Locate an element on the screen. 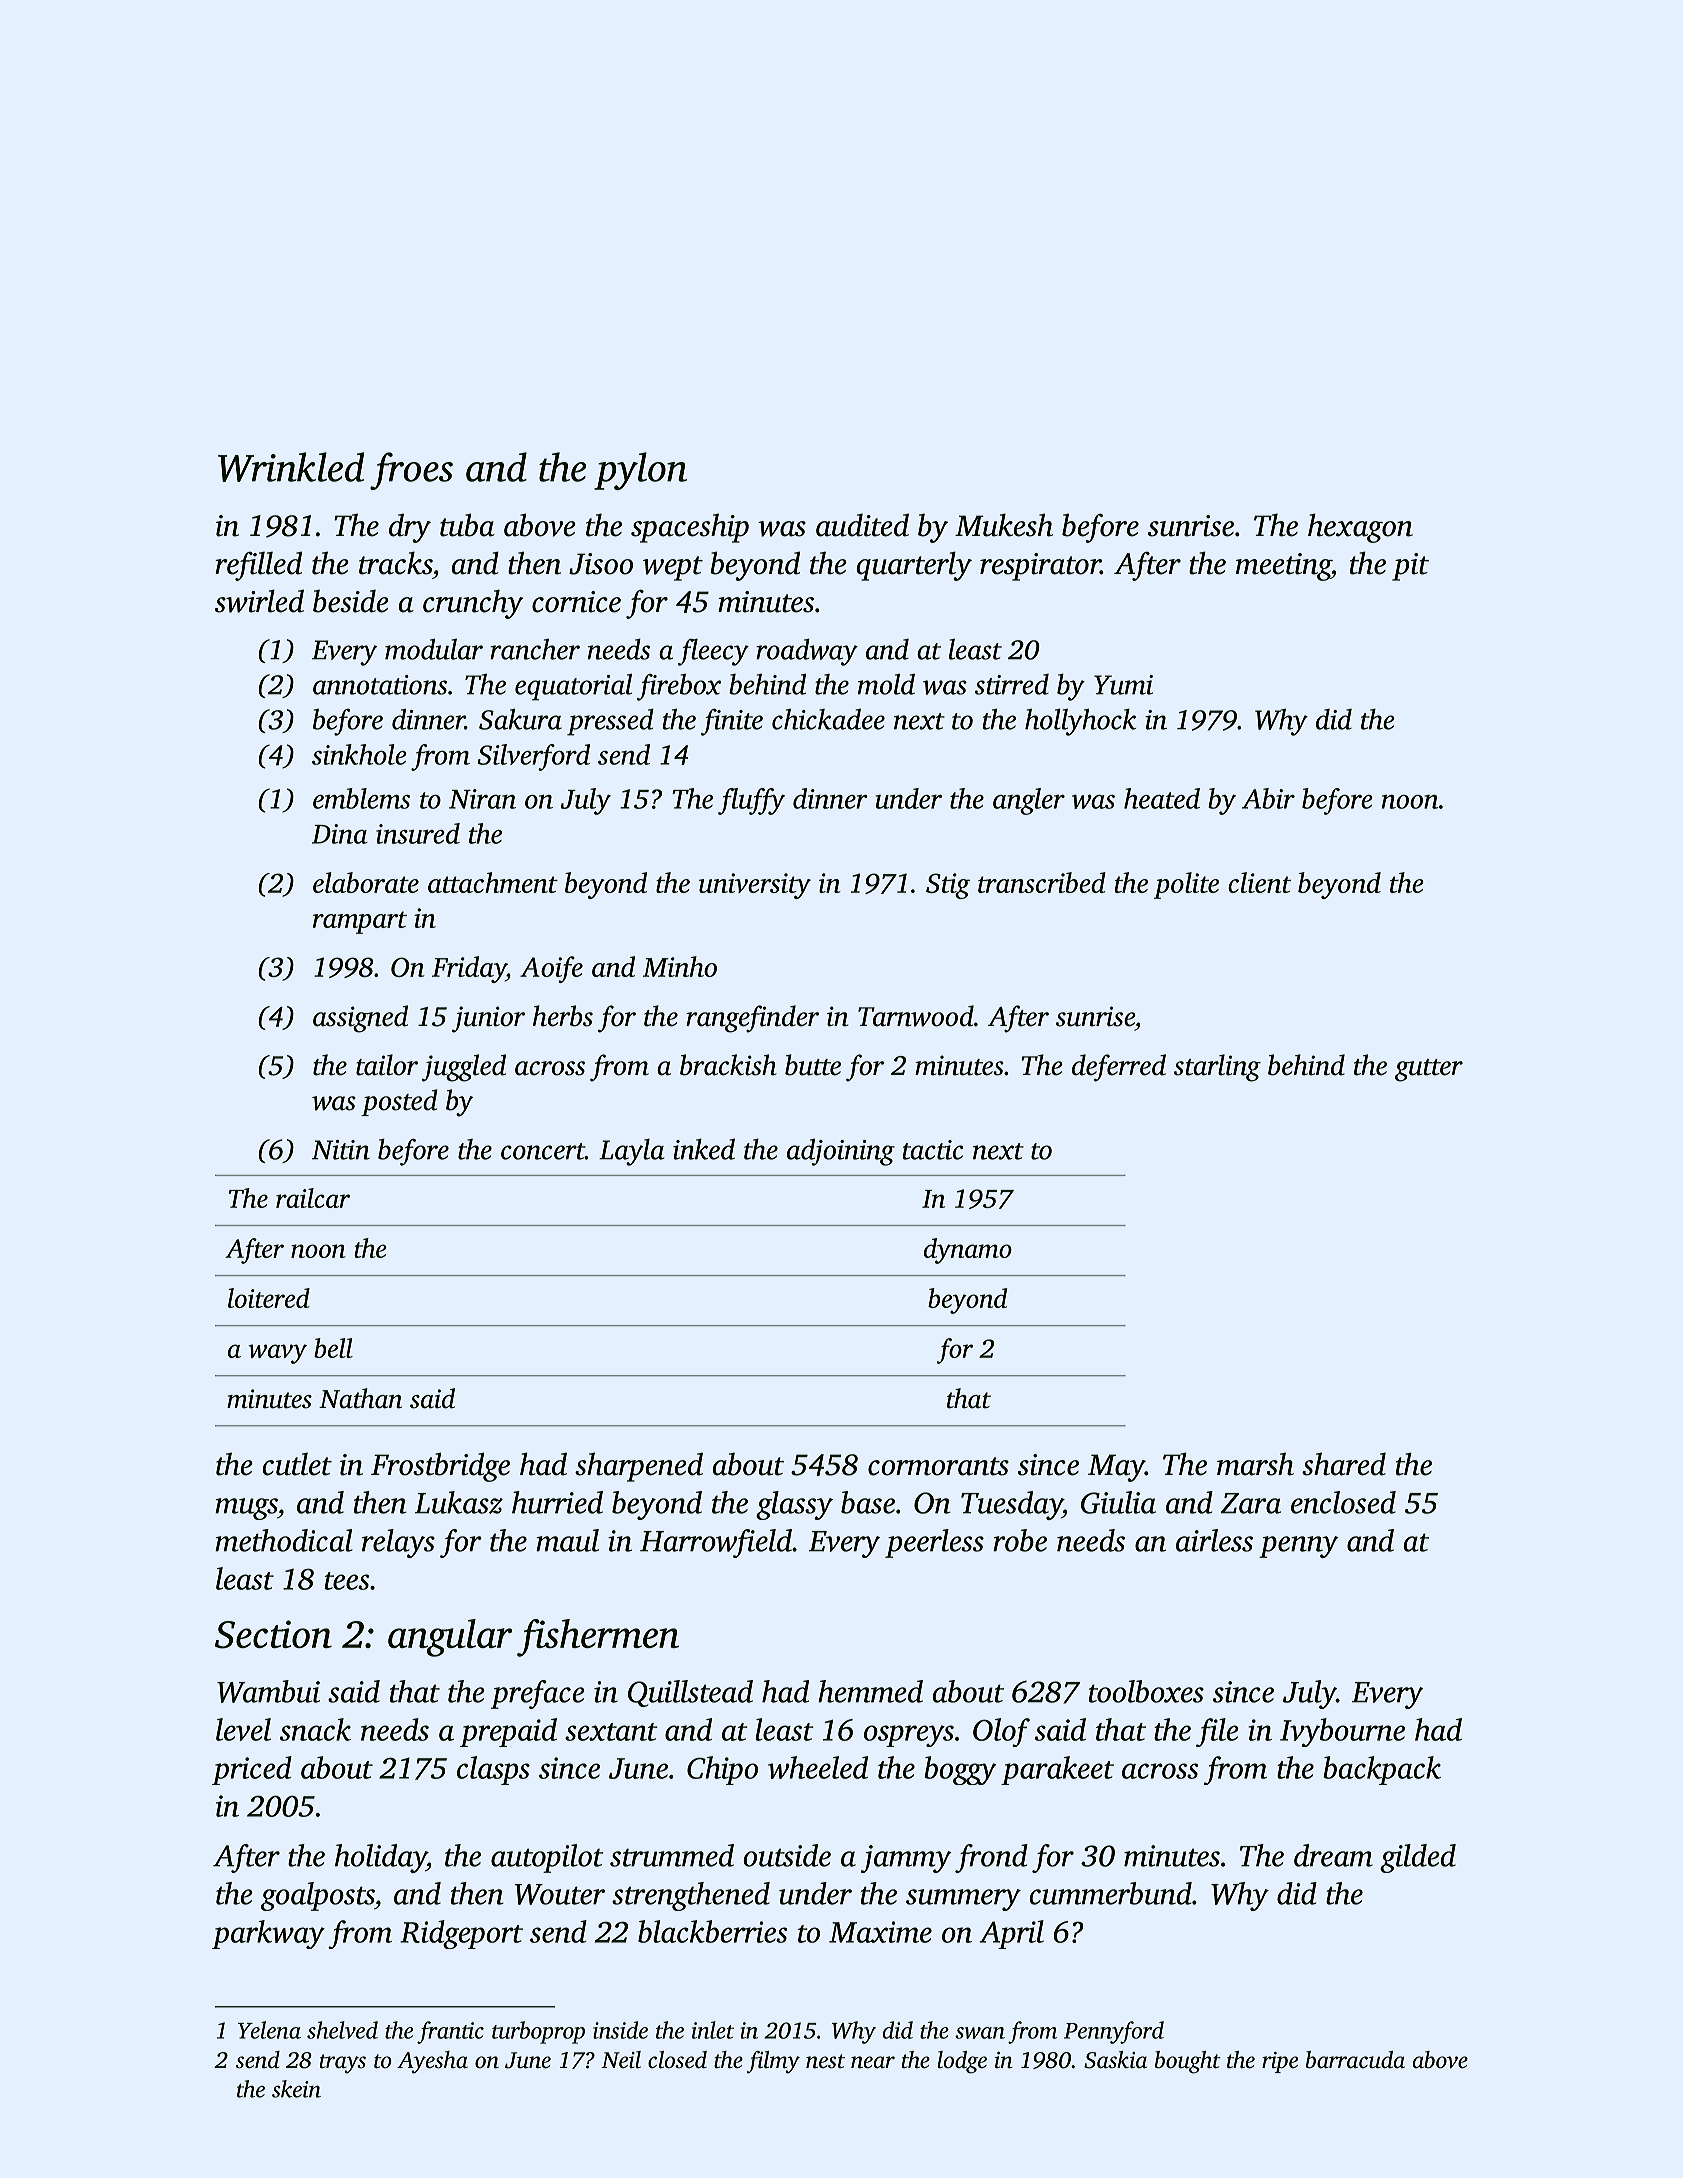  sharpened is located at coordinates (639, 1467).
